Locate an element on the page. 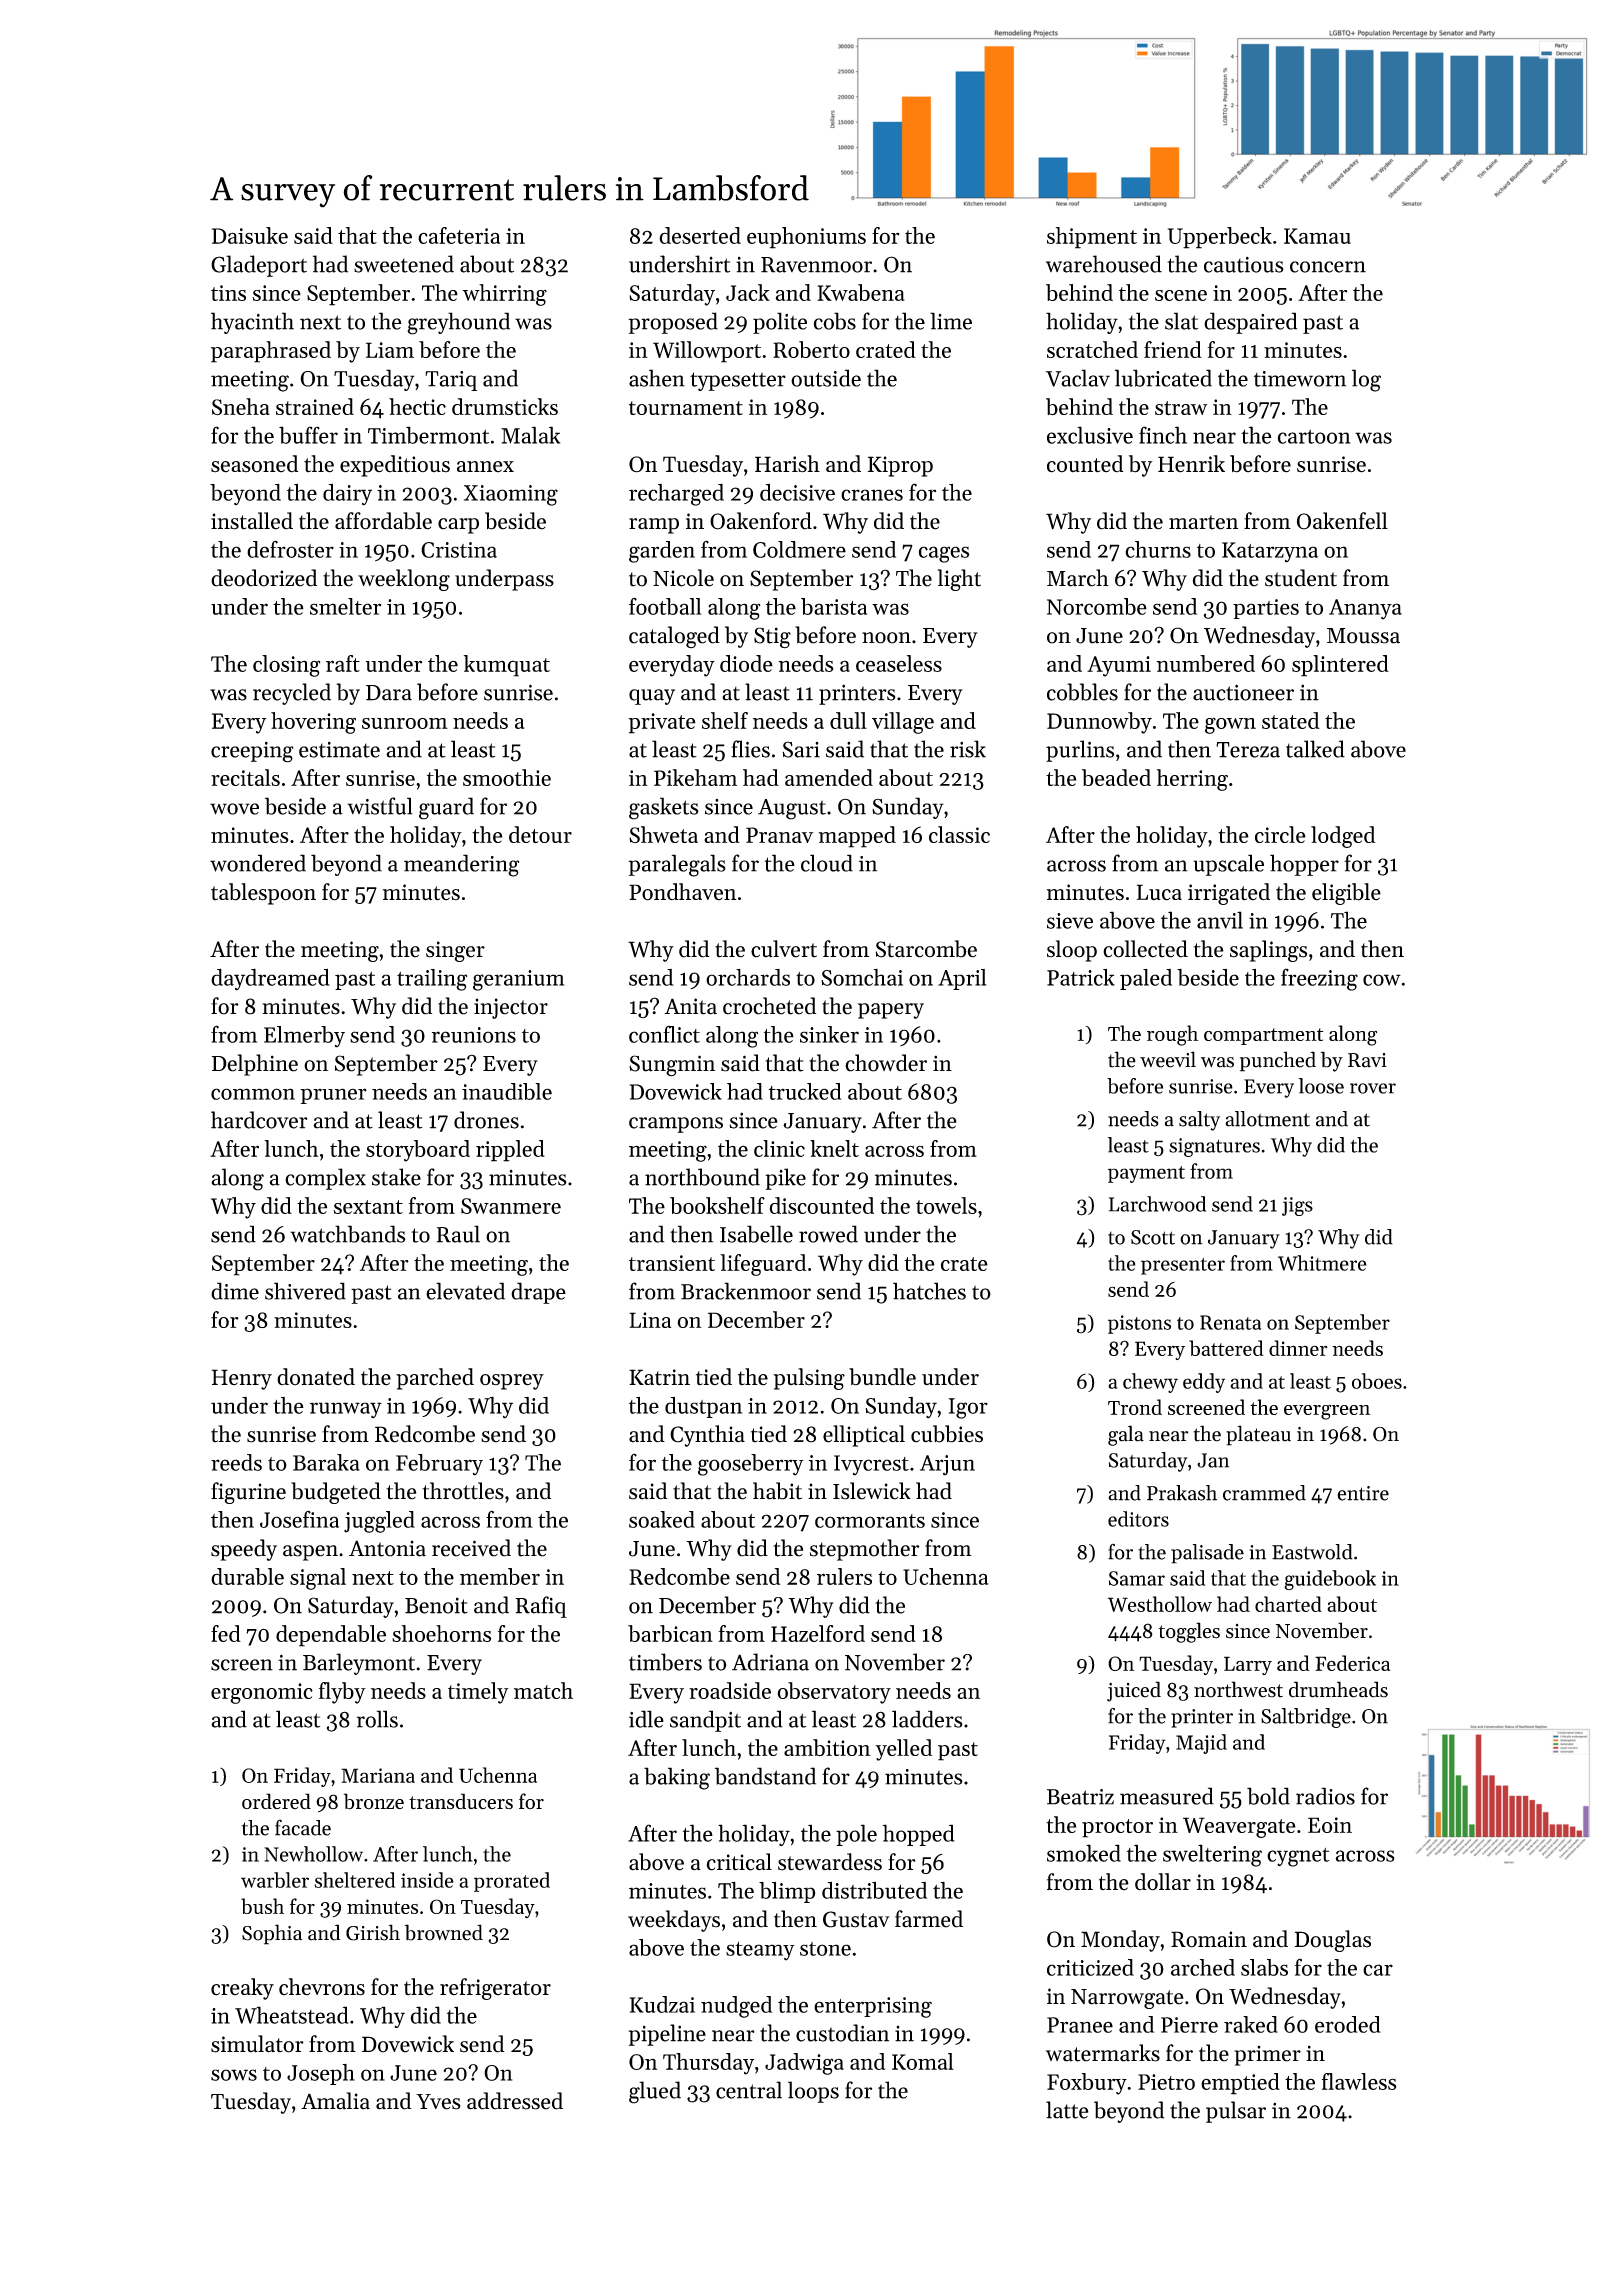 This image has height=2292, width=1620. Kamau is located at coordinates (1317, 236).
